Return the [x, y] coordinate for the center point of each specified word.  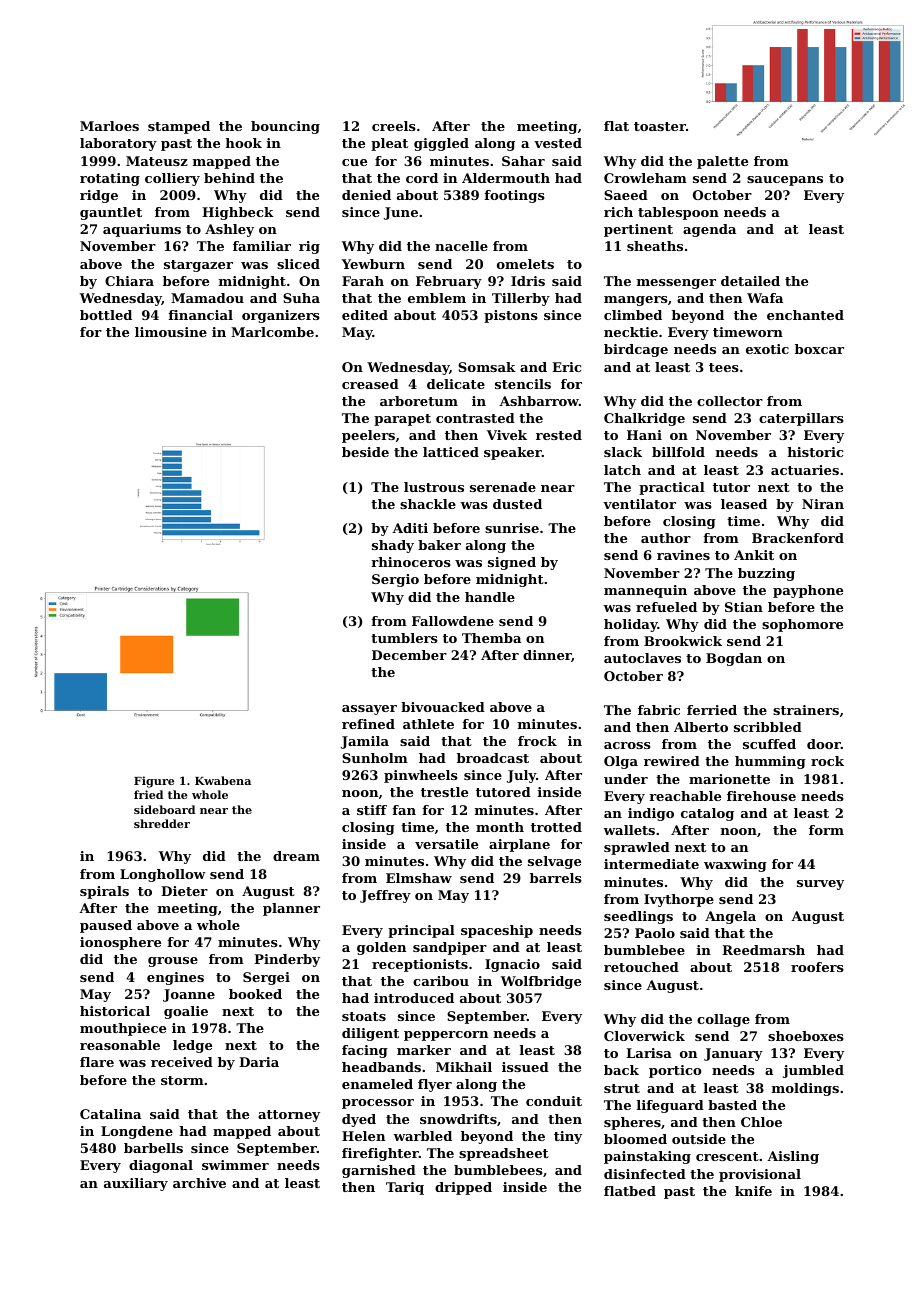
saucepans [785, 181]
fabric [659, 710]
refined [368, 724]
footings [514, 196]
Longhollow [163, 875]
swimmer [235, 1165]
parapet [402, 420]
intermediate [651, 864]
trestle [444, 792]
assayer [369, 710]
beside [365, 452]
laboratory [118, 144]
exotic [767, 349]
